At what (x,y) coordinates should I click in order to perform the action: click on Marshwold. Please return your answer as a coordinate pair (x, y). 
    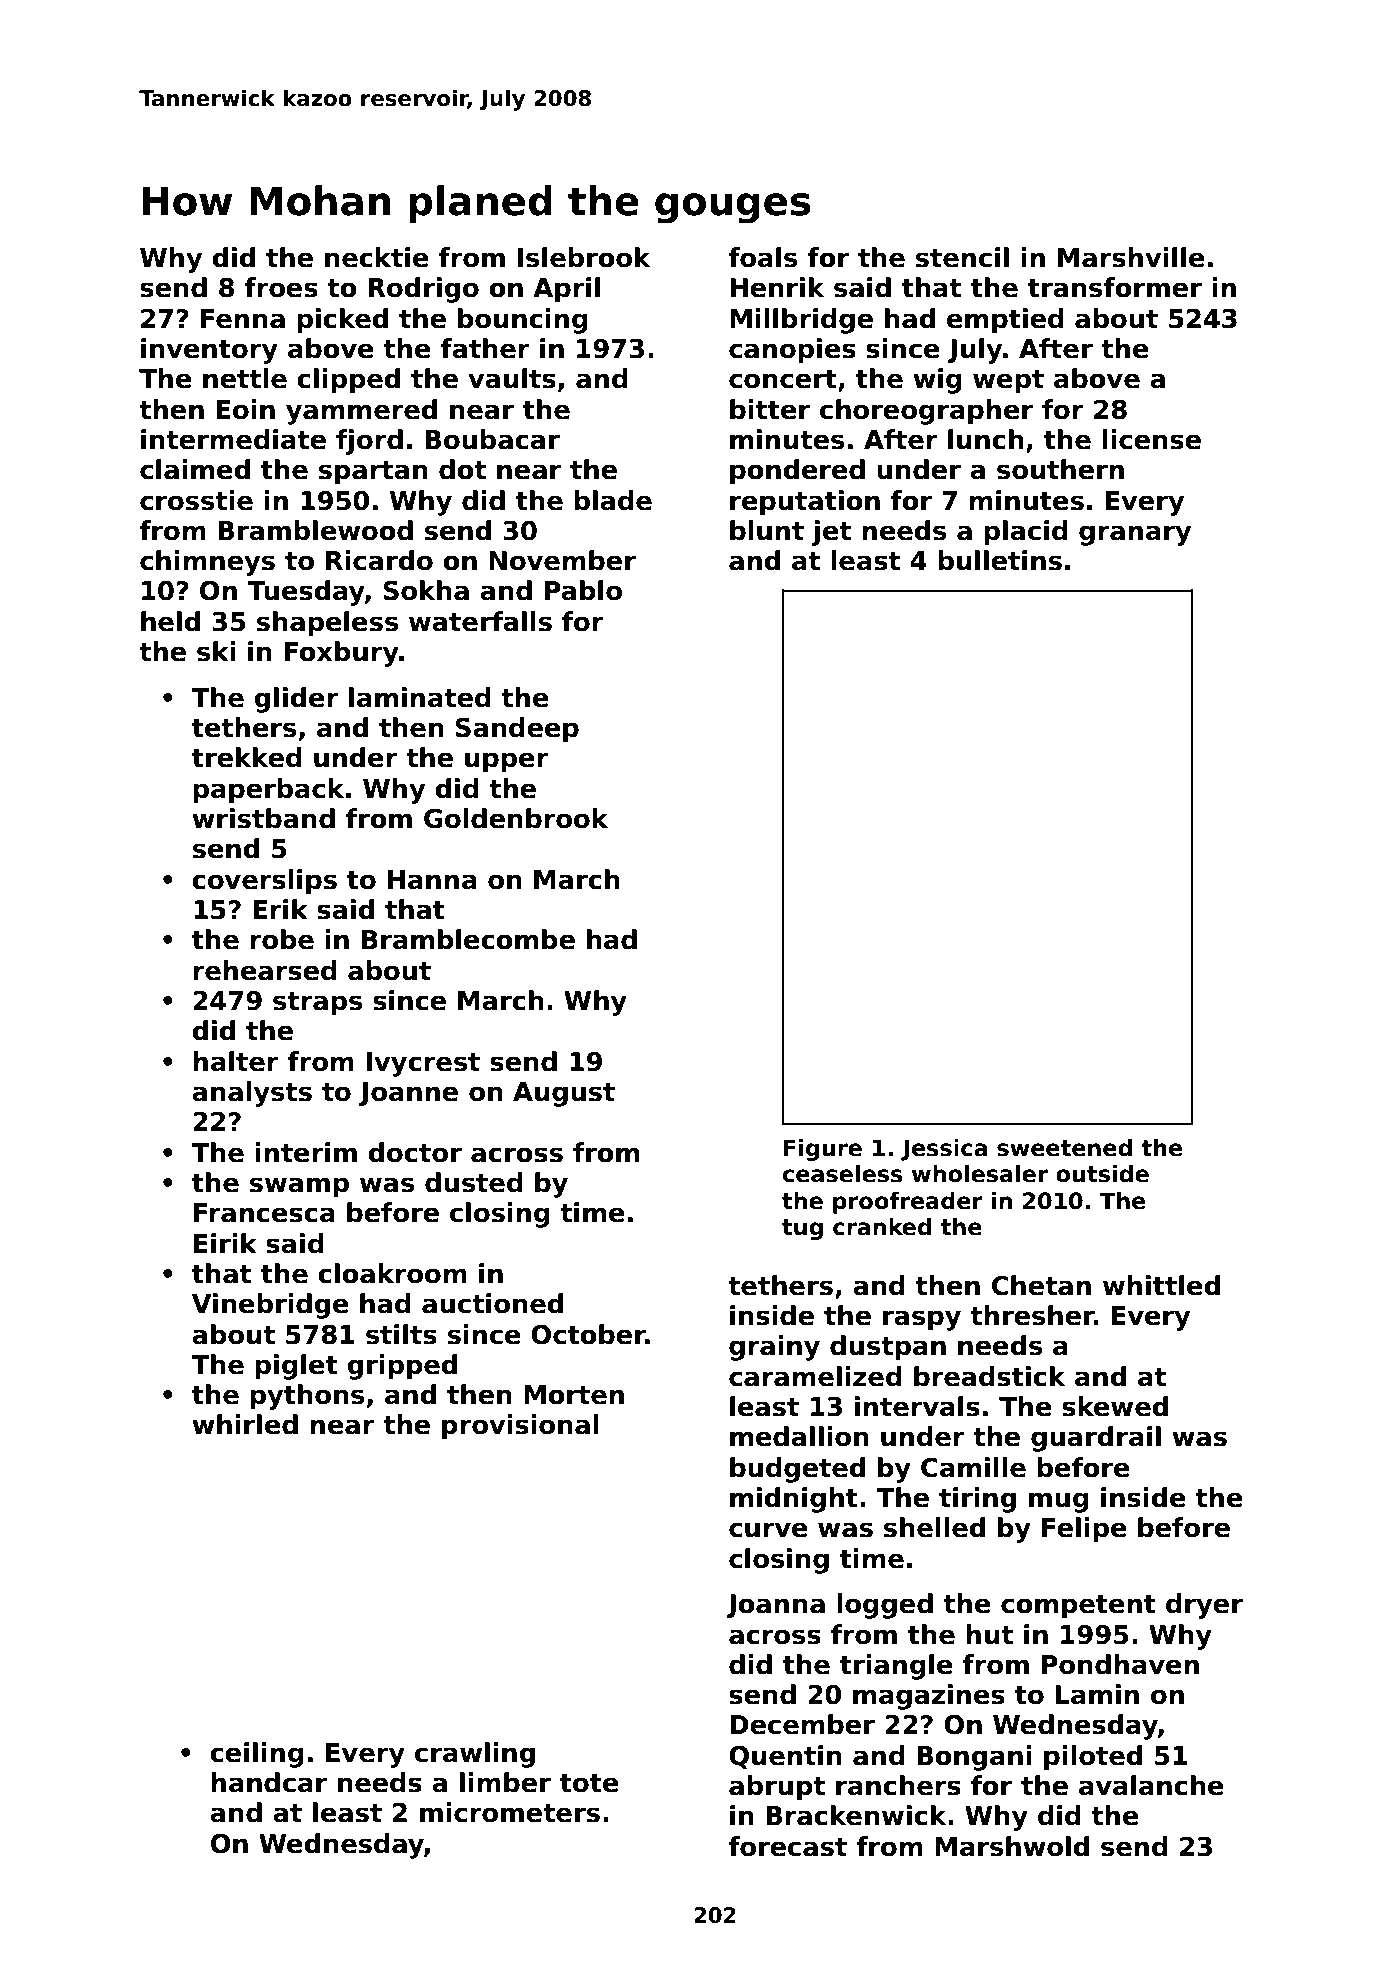
    Looking at the image, I should click on (1012, 1846).
